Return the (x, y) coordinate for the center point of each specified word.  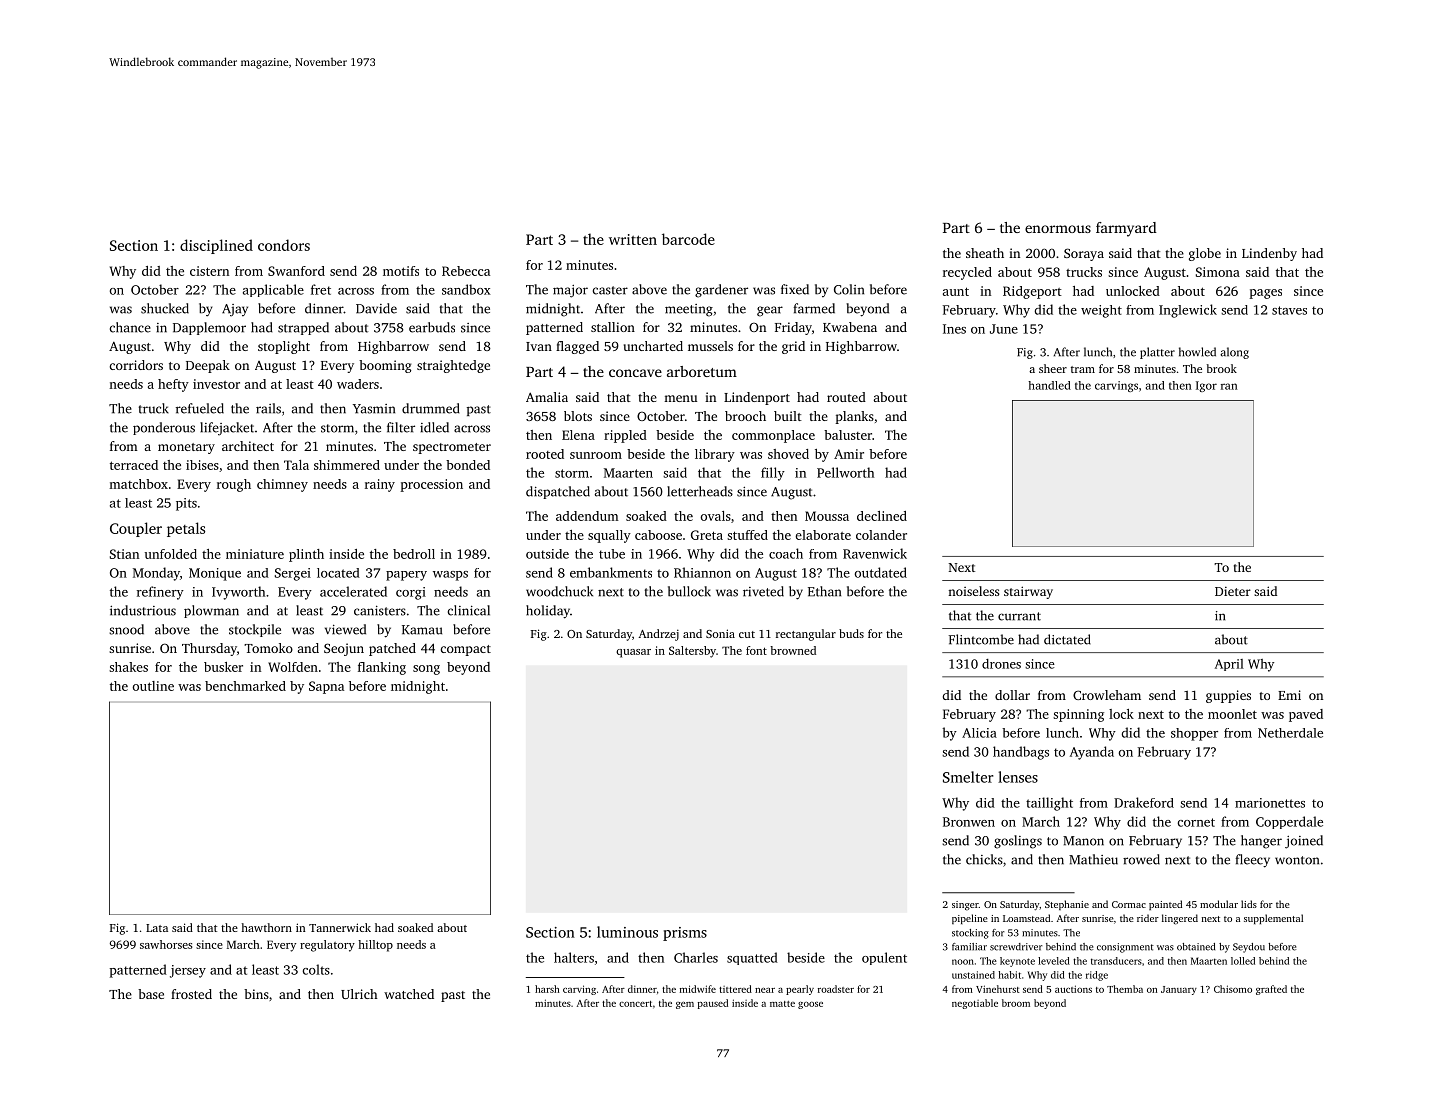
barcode (688, 239)
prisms (685, 934)
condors (284, 245)
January (1179, 990)
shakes (128, 667)
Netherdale (1290, 733)
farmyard (1126, 229)
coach (786, 553)
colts (316, 969)
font (756, 650)
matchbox (138, 484)
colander (881, 535)
